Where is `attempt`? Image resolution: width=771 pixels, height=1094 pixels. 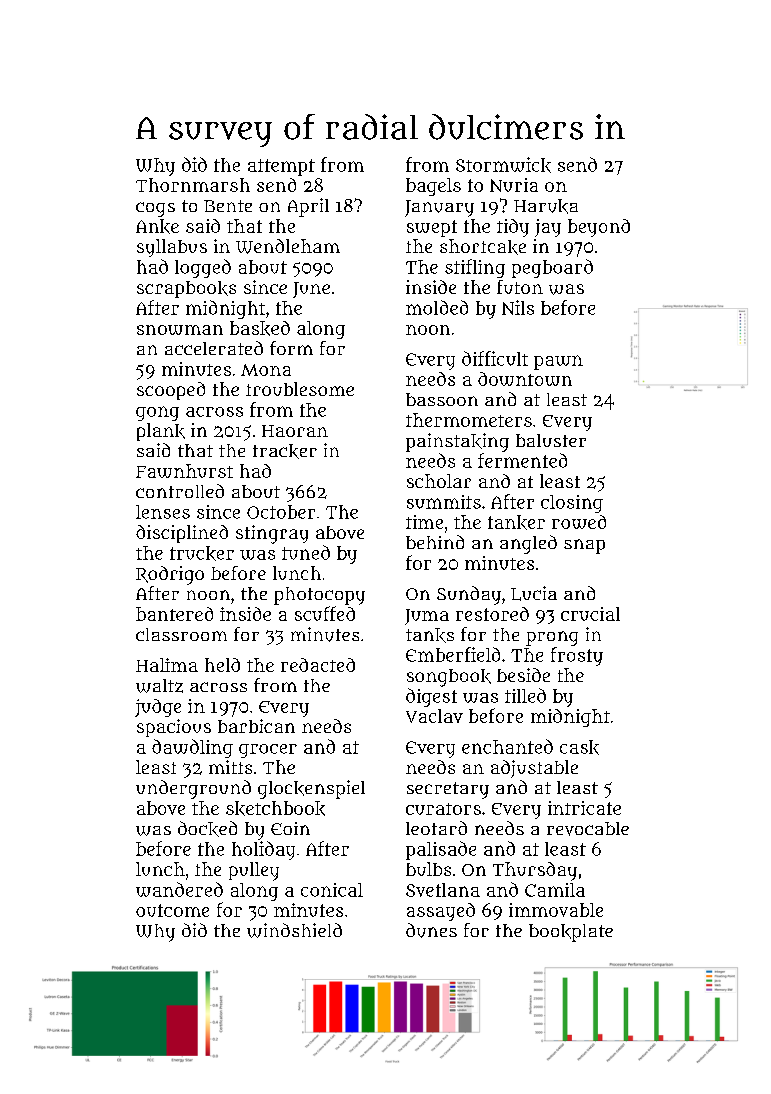 attempt is located at coordinates (281, 167).
